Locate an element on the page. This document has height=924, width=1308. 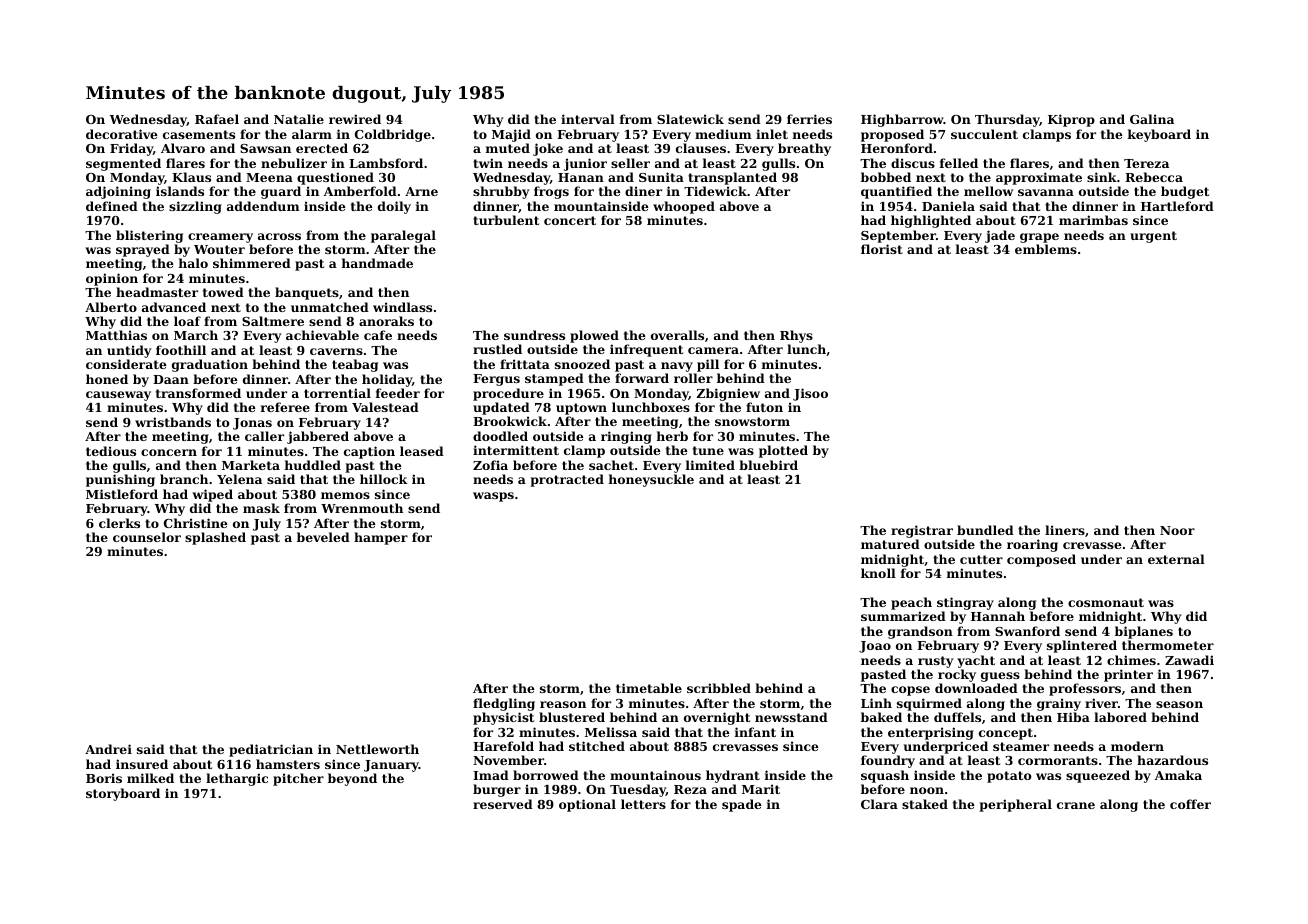
timetable is located at coordinates (649, 688).
